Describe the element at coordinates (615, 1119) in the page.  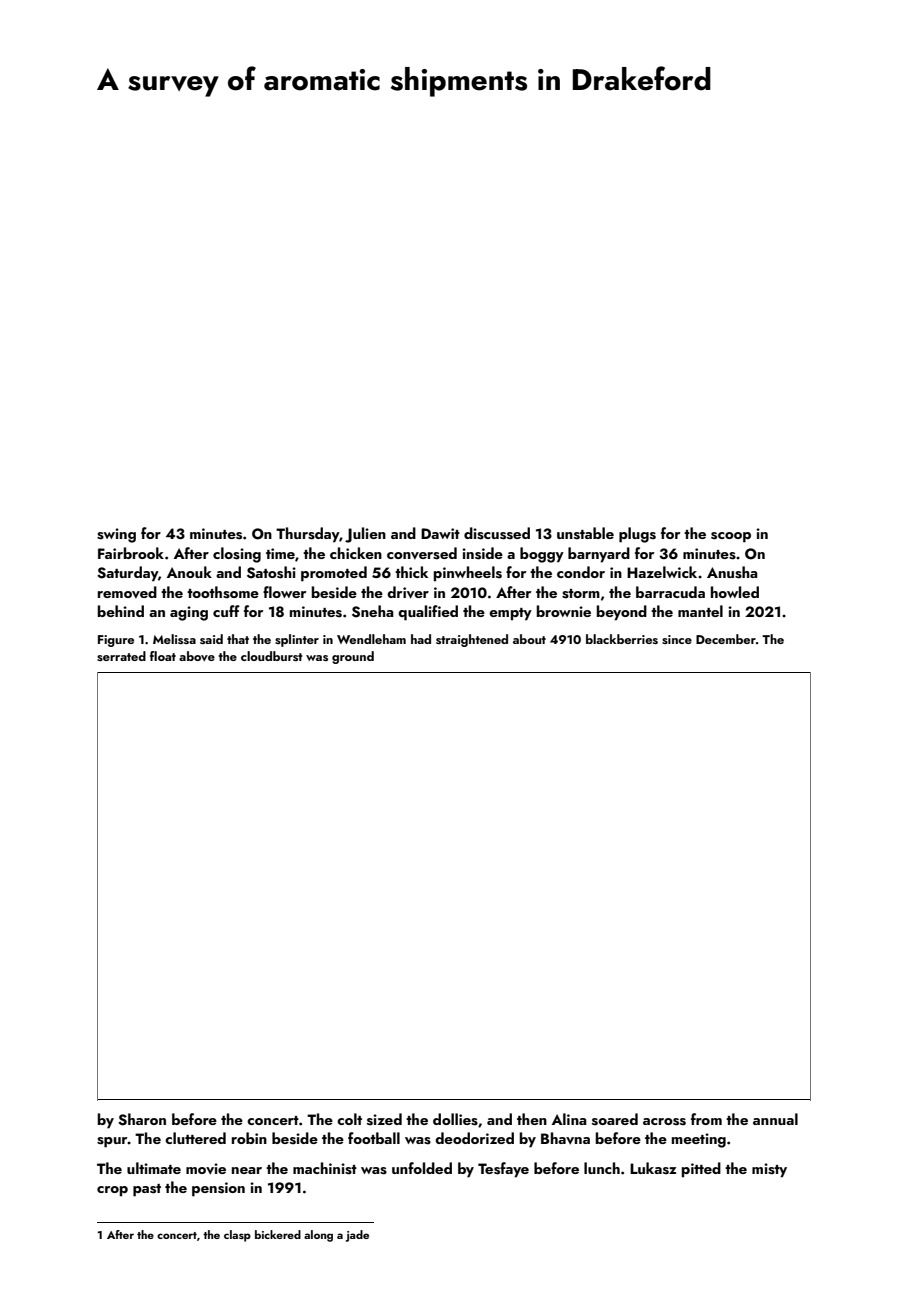
I see `soared` at that location.
